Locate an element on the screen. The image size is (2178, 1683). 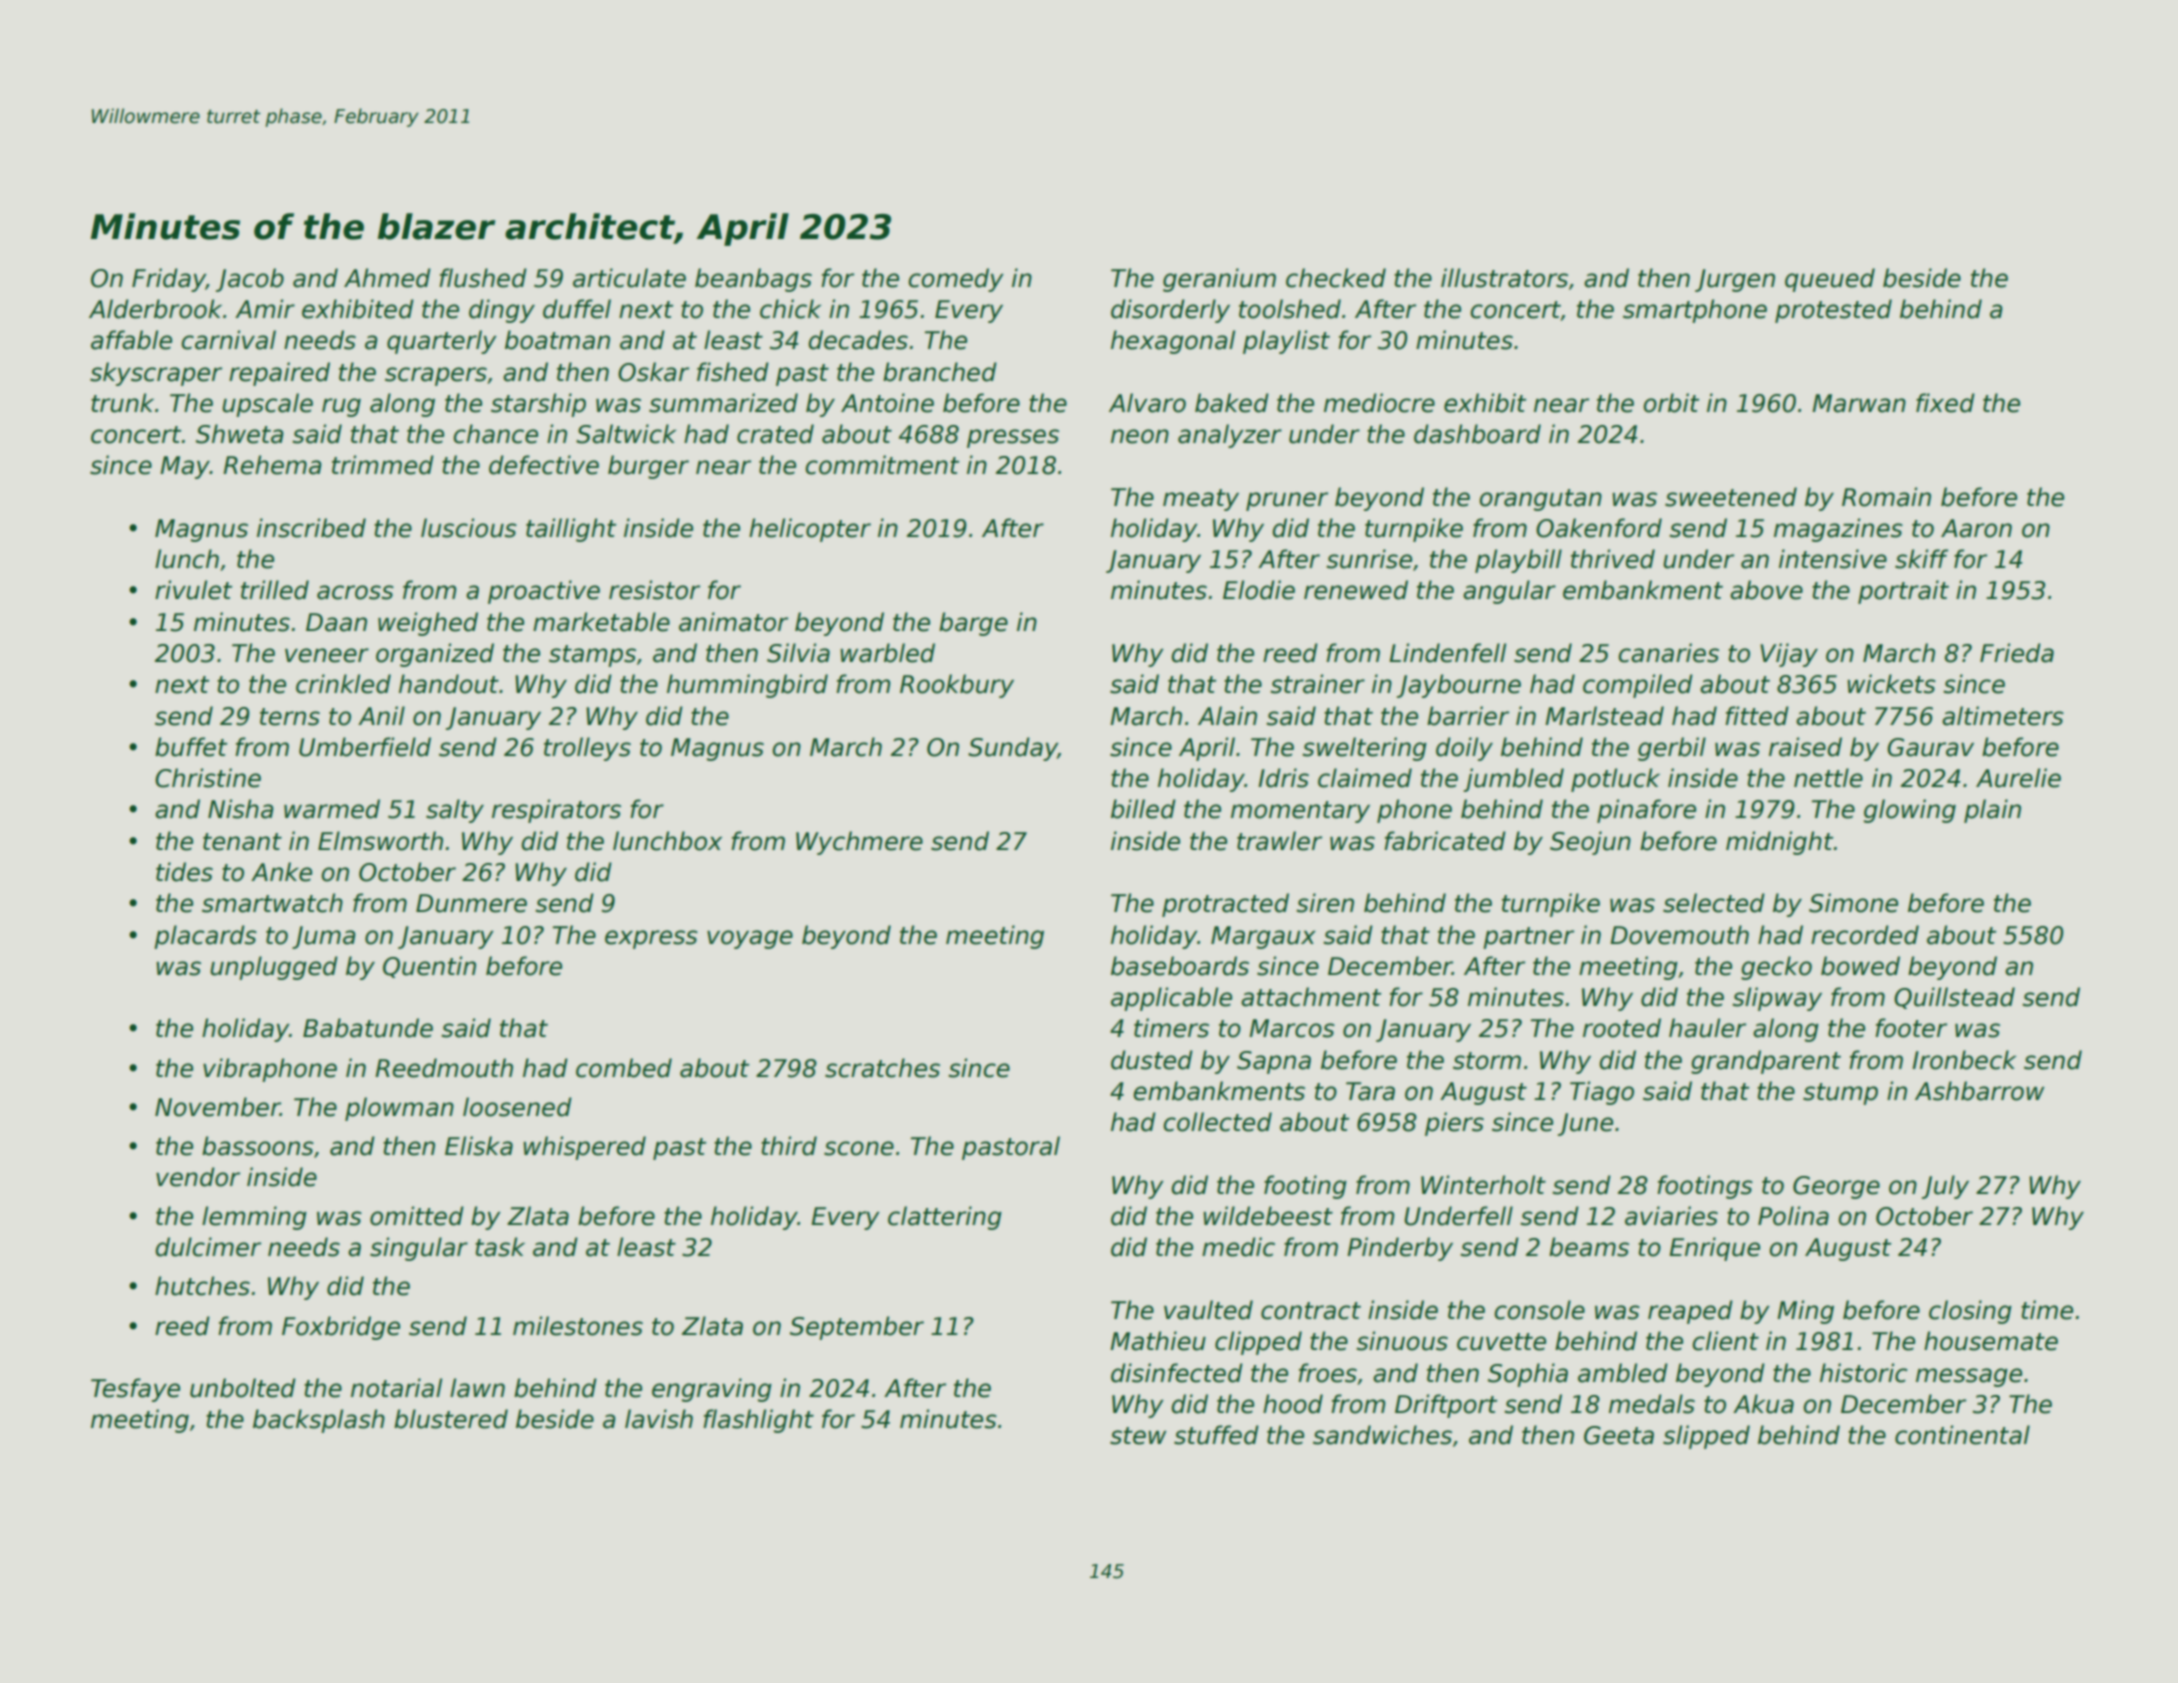
across is located at coordinates (355, 592).
